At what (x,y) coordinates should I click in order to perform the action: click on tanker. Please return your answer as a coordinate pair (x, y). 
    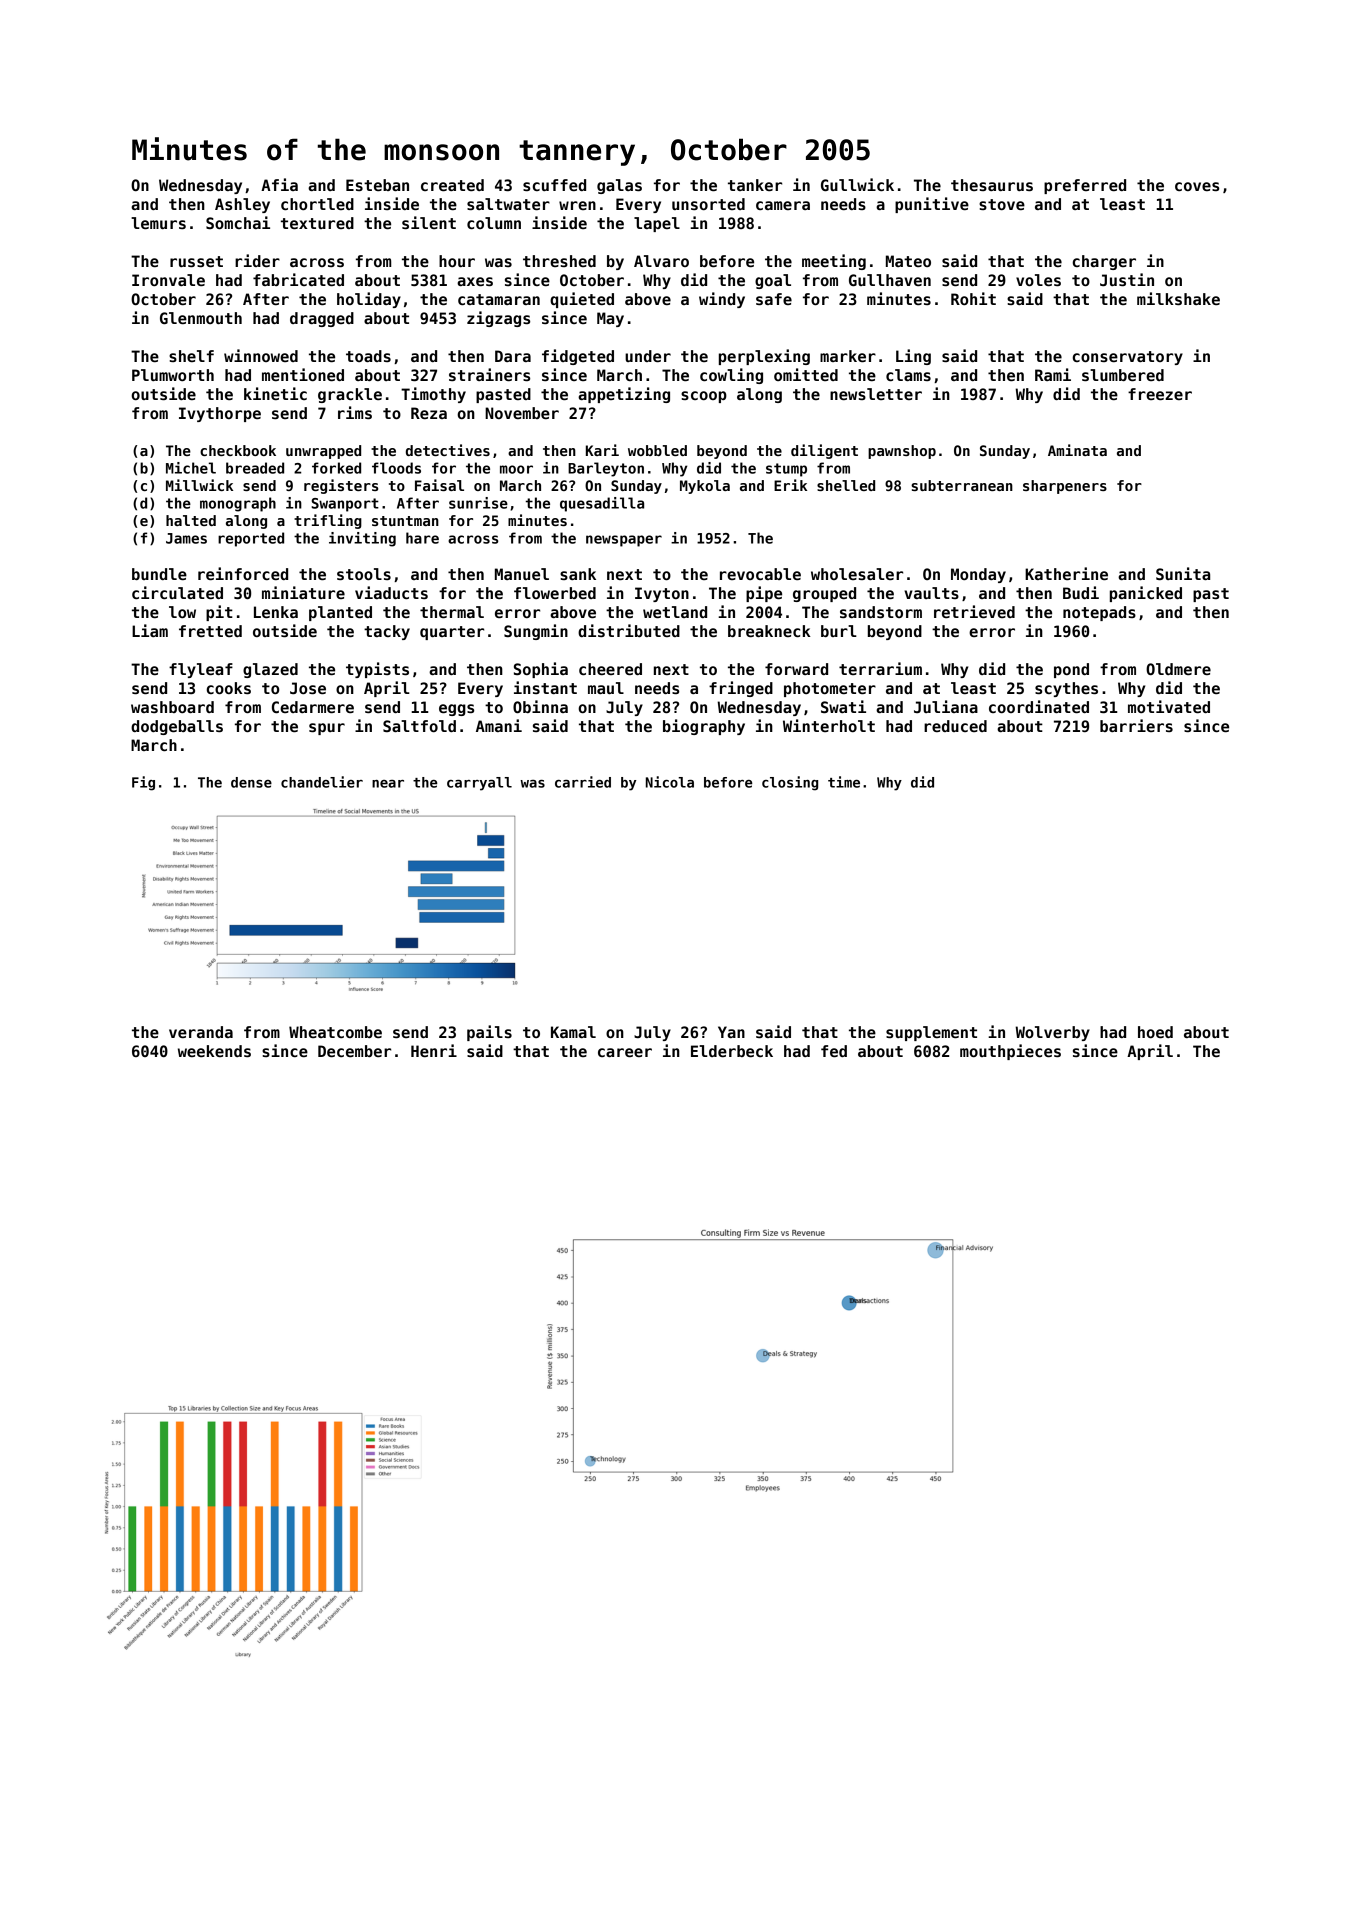
    Looking at the image, I should click on (755, 185).
